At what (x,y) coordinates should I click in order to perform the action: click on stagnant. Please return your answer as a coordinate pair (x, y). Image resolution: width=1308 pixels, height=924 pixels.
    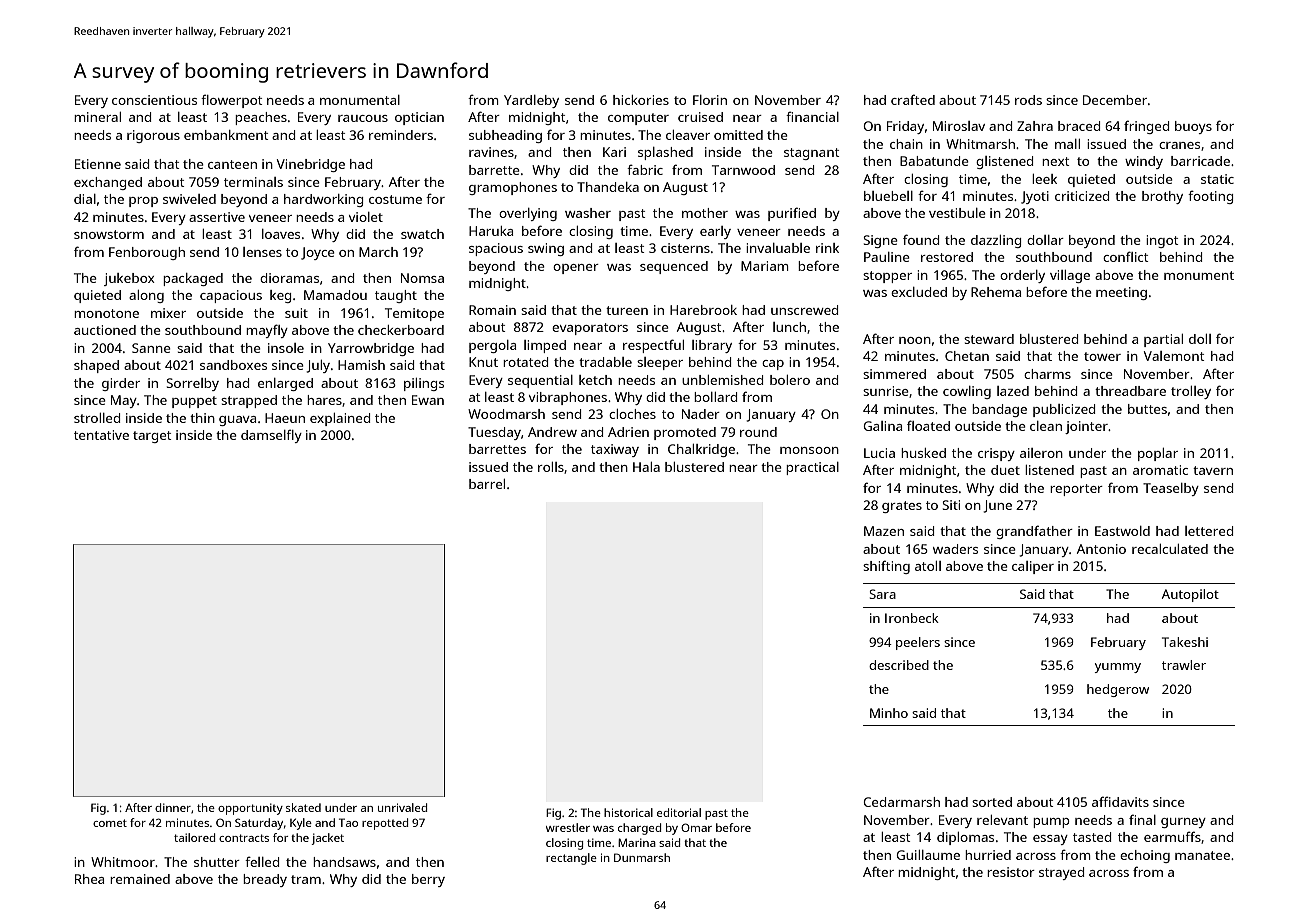
    Looking at the image, I should click on (812, 154).
